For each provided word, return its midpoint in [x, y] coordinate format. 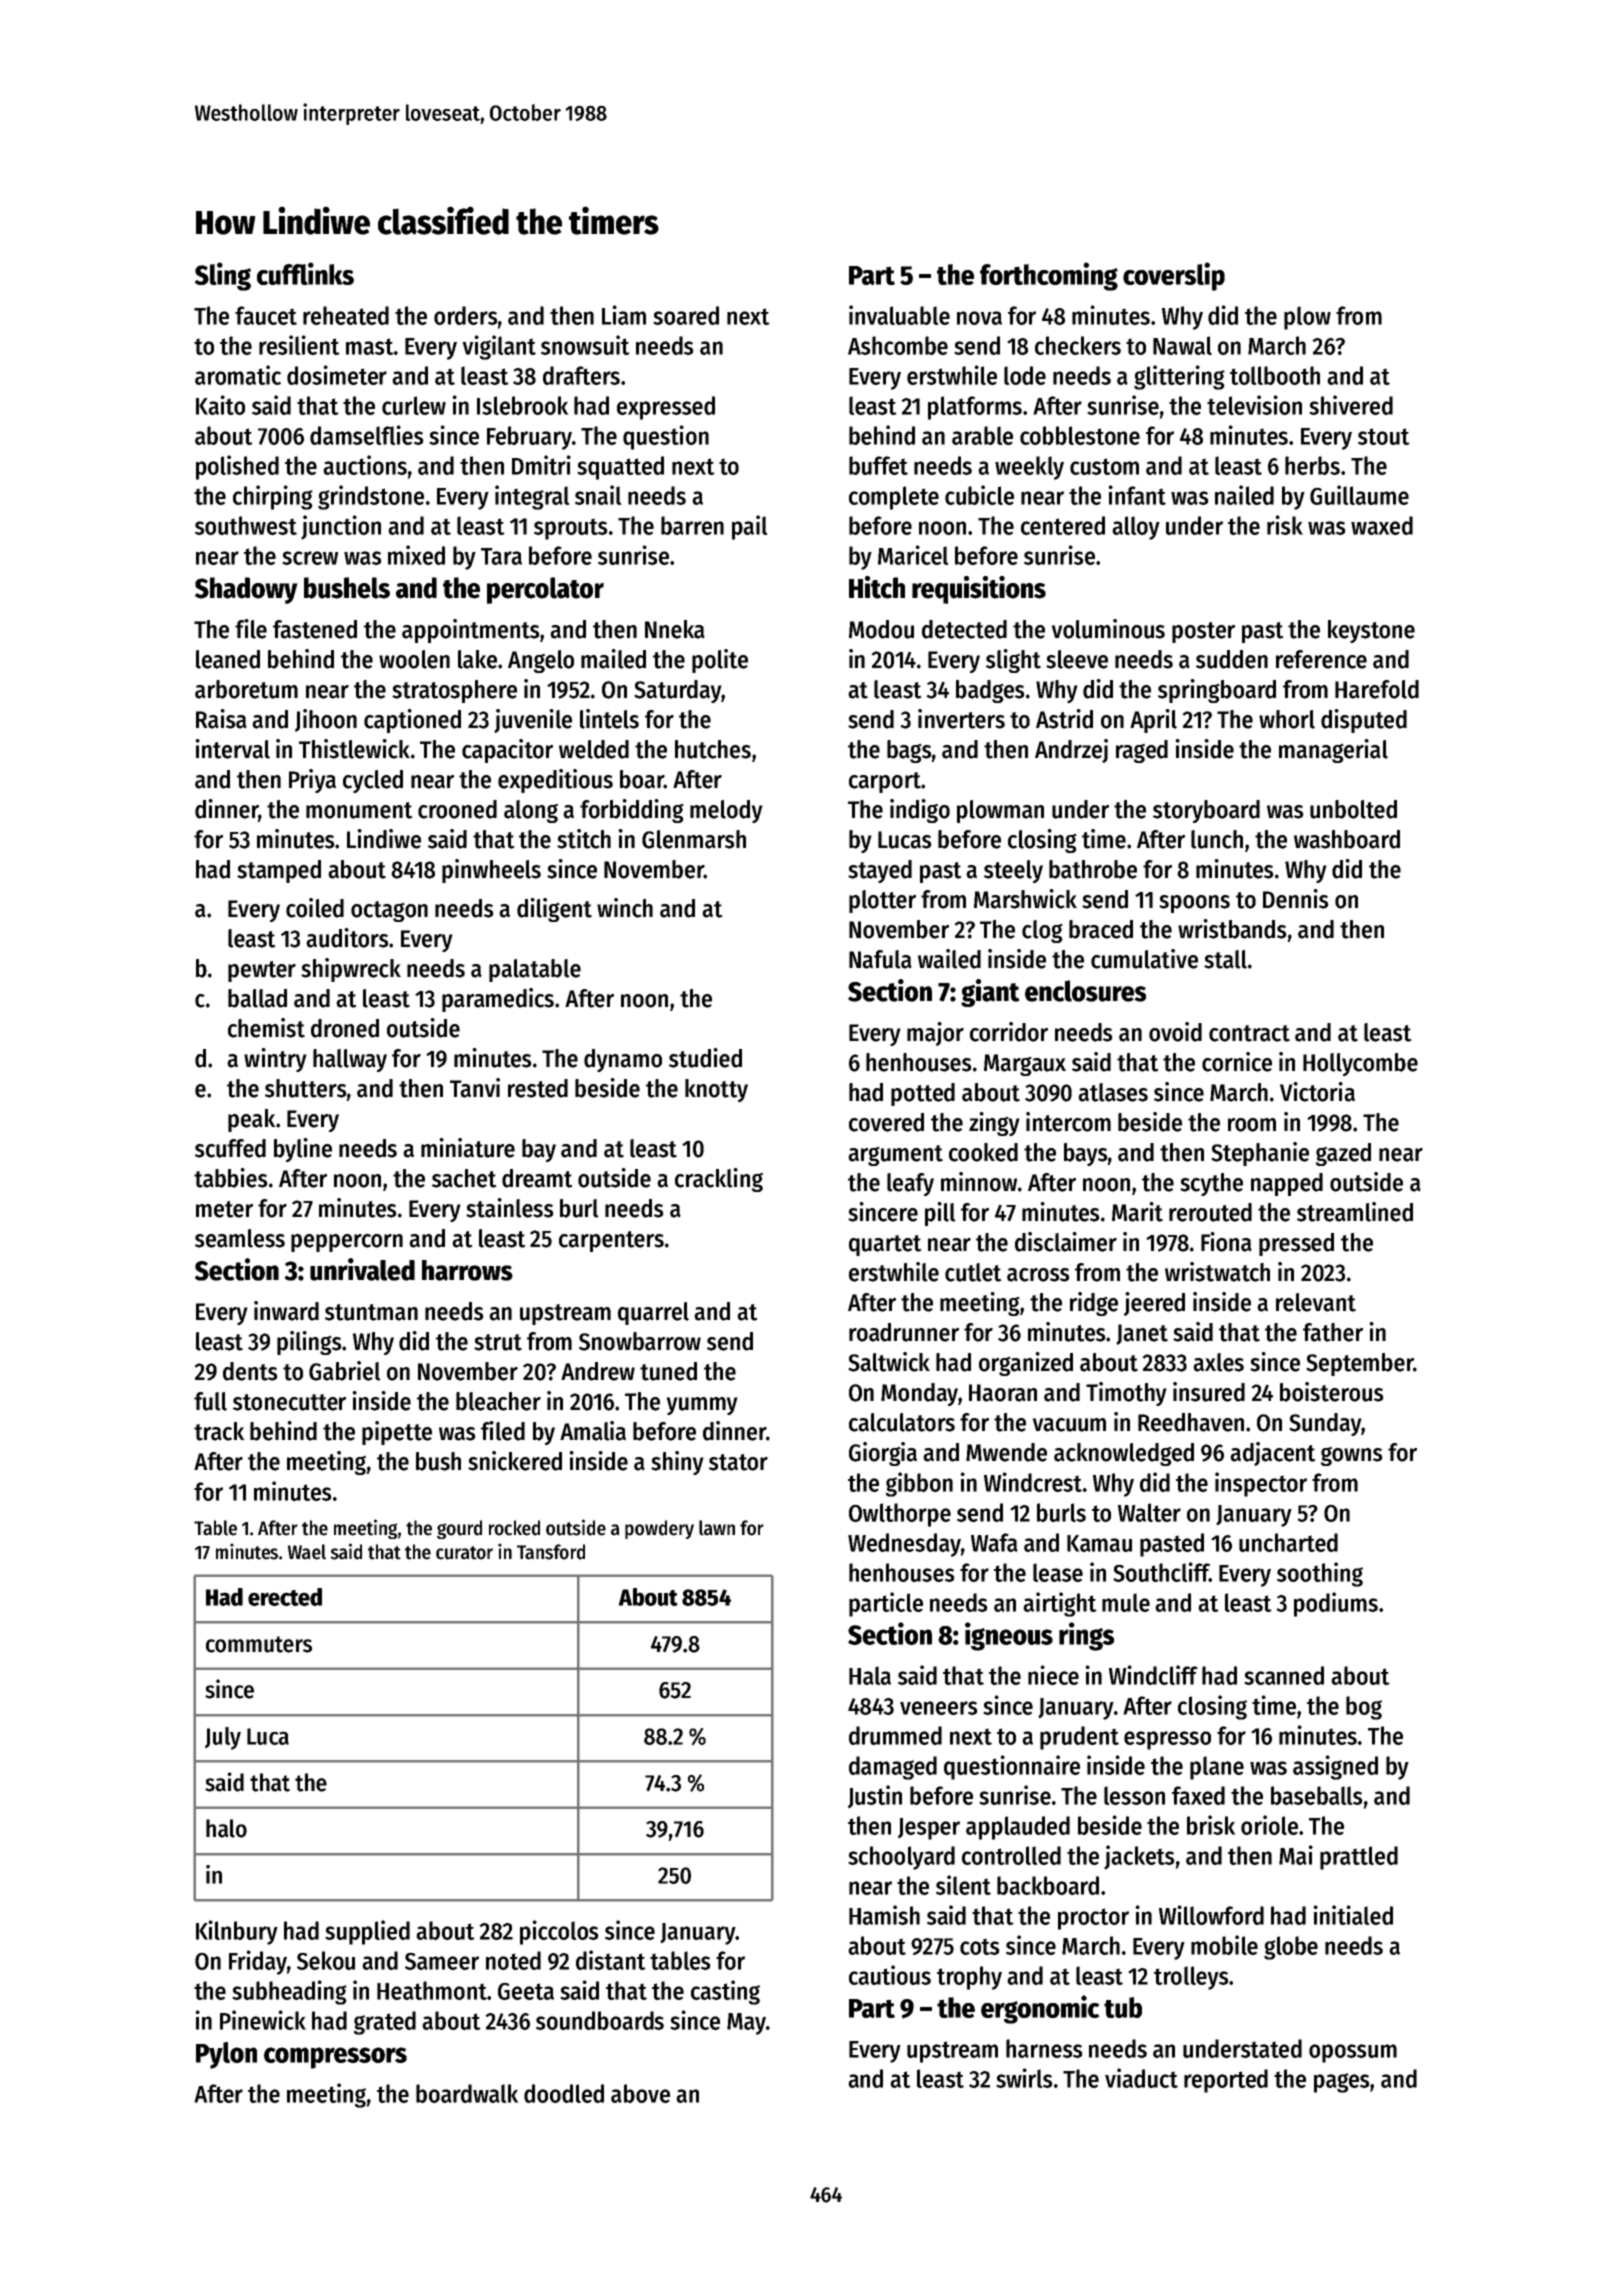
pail [750, 527]
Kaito [220, 405]
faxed [1198, 1795]
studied [705, 1058]
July [223, 1738]
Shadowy [246, 590]
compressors [335, 2058]
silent [963, 1885]
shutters [306, 1088]
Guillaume [1359, 495]
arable [982, 435]
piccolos [559, 1932]
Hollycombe [1360, 1064]
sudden [1232, 659]
